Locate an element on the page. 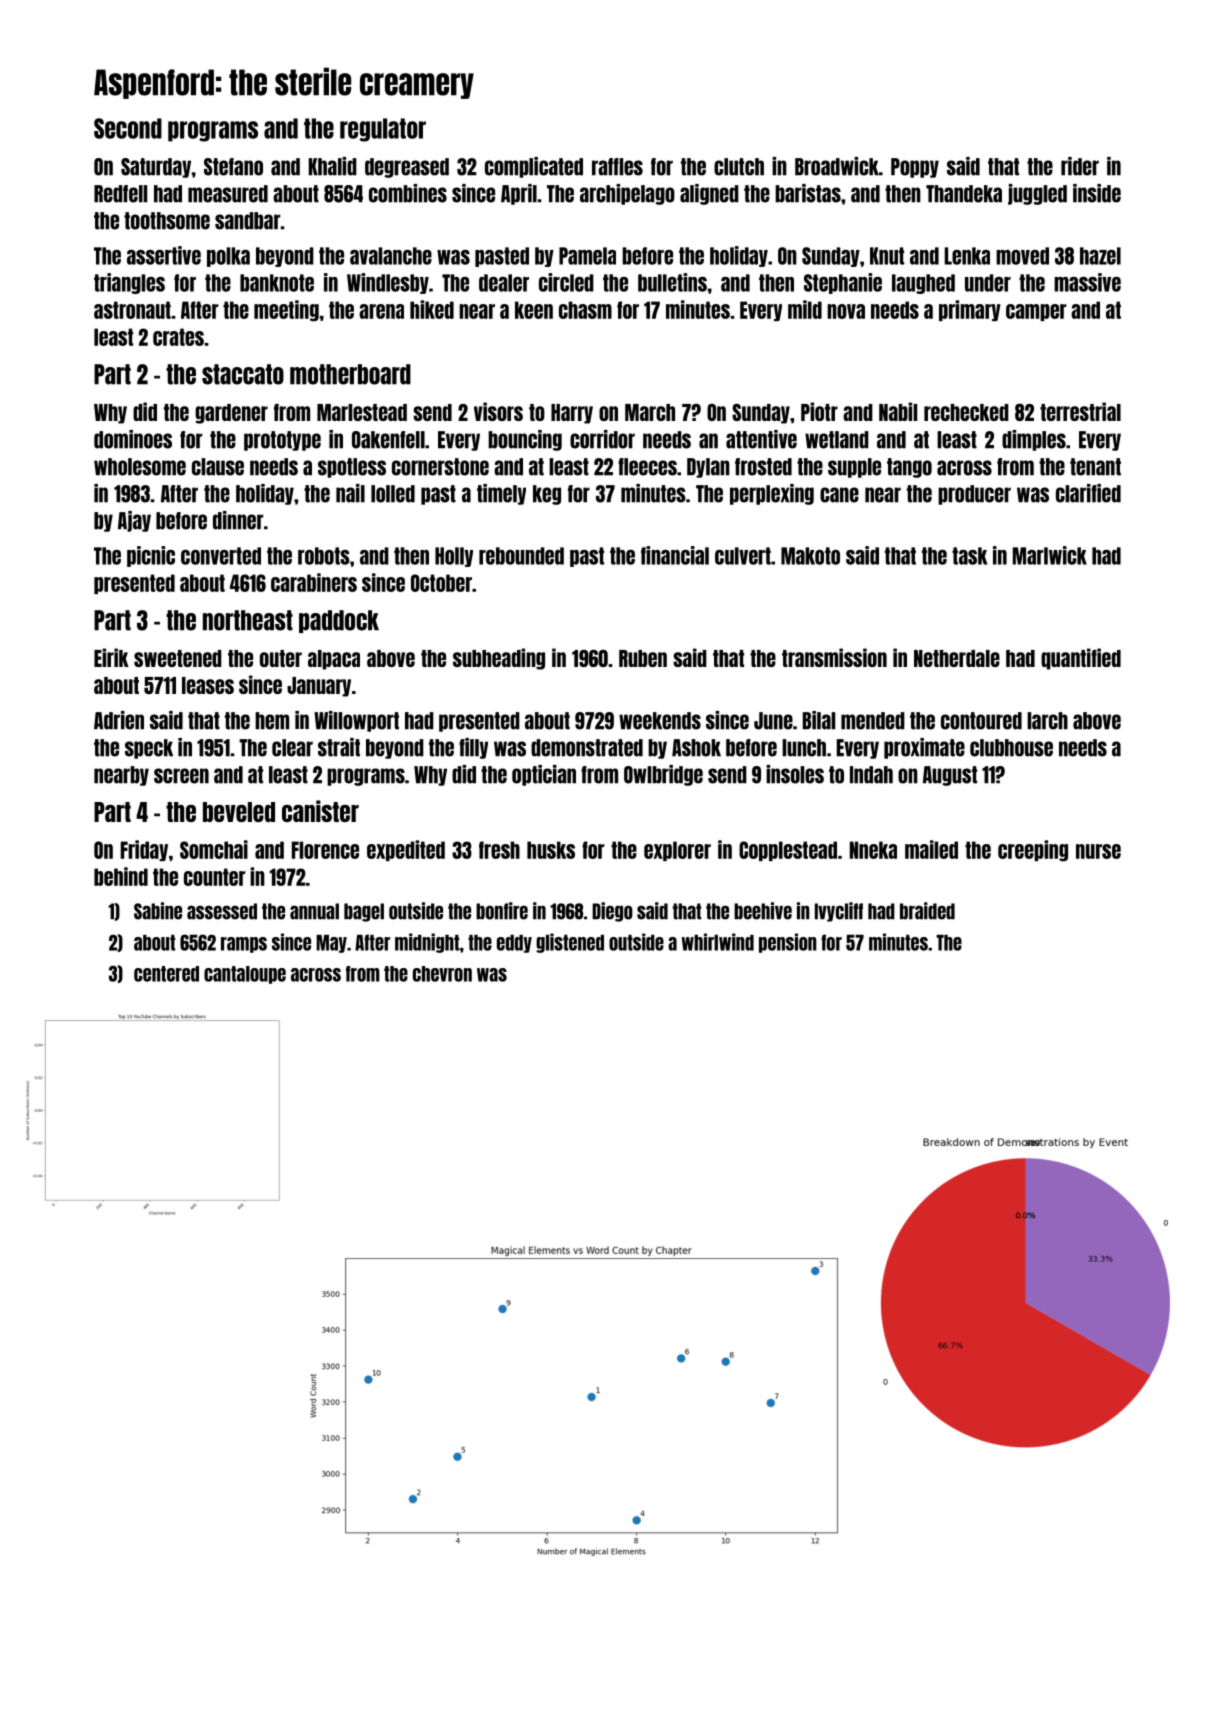 This document has height=1719, width=1215. ramps is located at coordinates (244, 945).
